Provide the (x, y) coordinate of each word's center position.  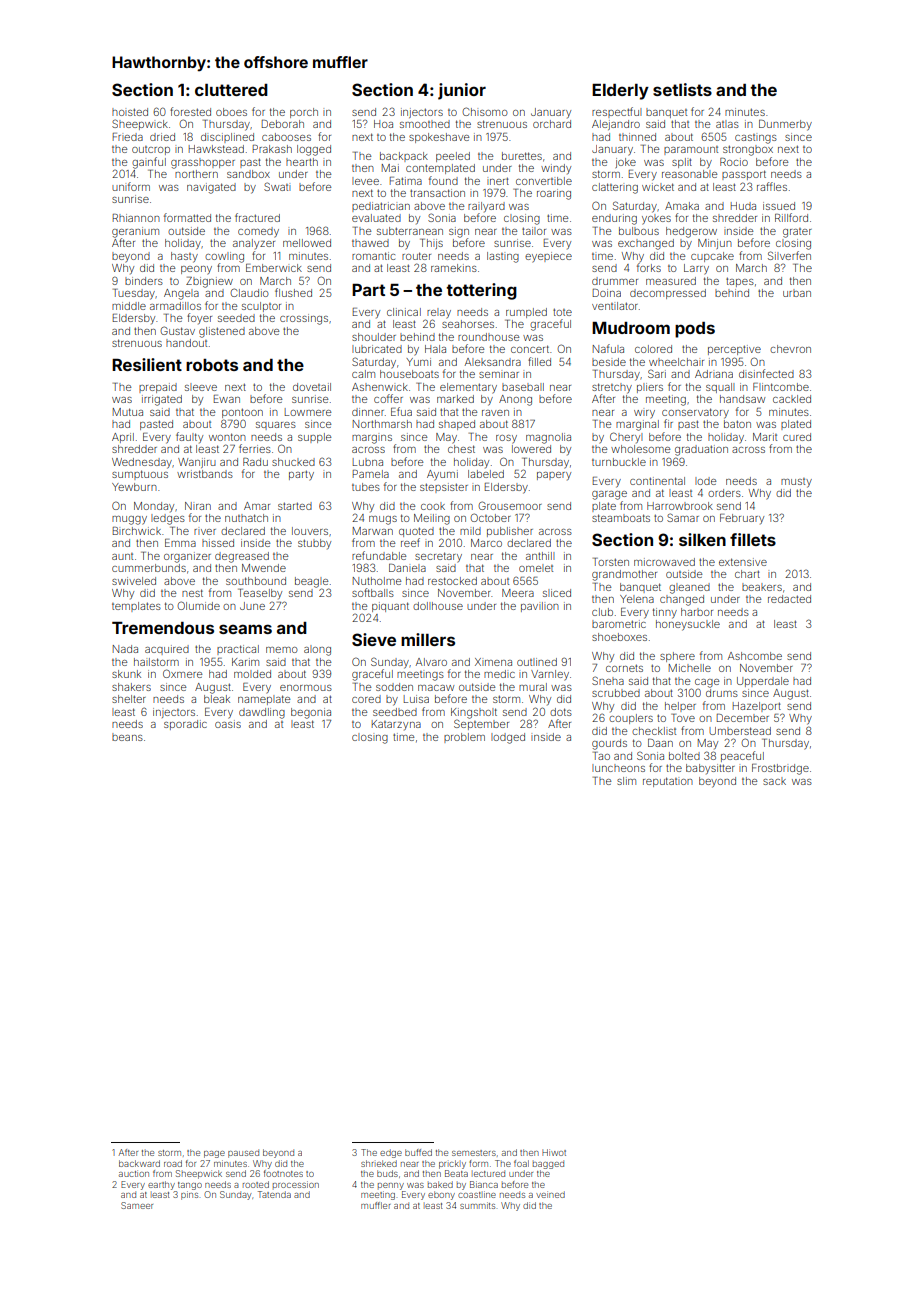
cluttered (231, 90)
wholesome (640, 449)
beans (127, 737)
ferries (255, 448)
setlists (682, 89)
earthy (161, 1185)
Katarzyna (396, 725)
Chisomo (485, 111)
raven (495, 413)
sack (774, 781)
